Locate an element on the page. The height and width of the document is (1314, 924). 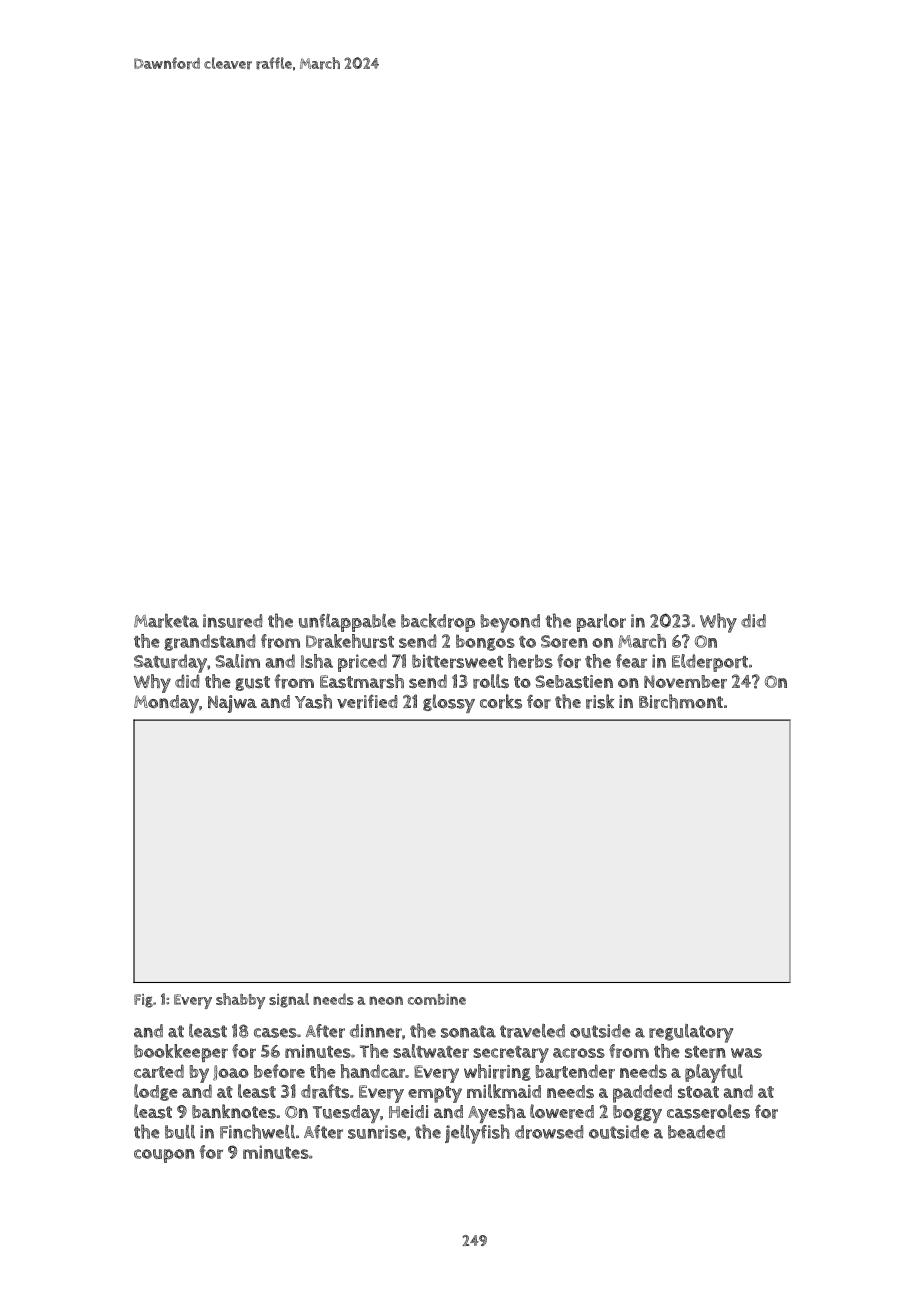
lodge is located at coordinates (156, 1092).
